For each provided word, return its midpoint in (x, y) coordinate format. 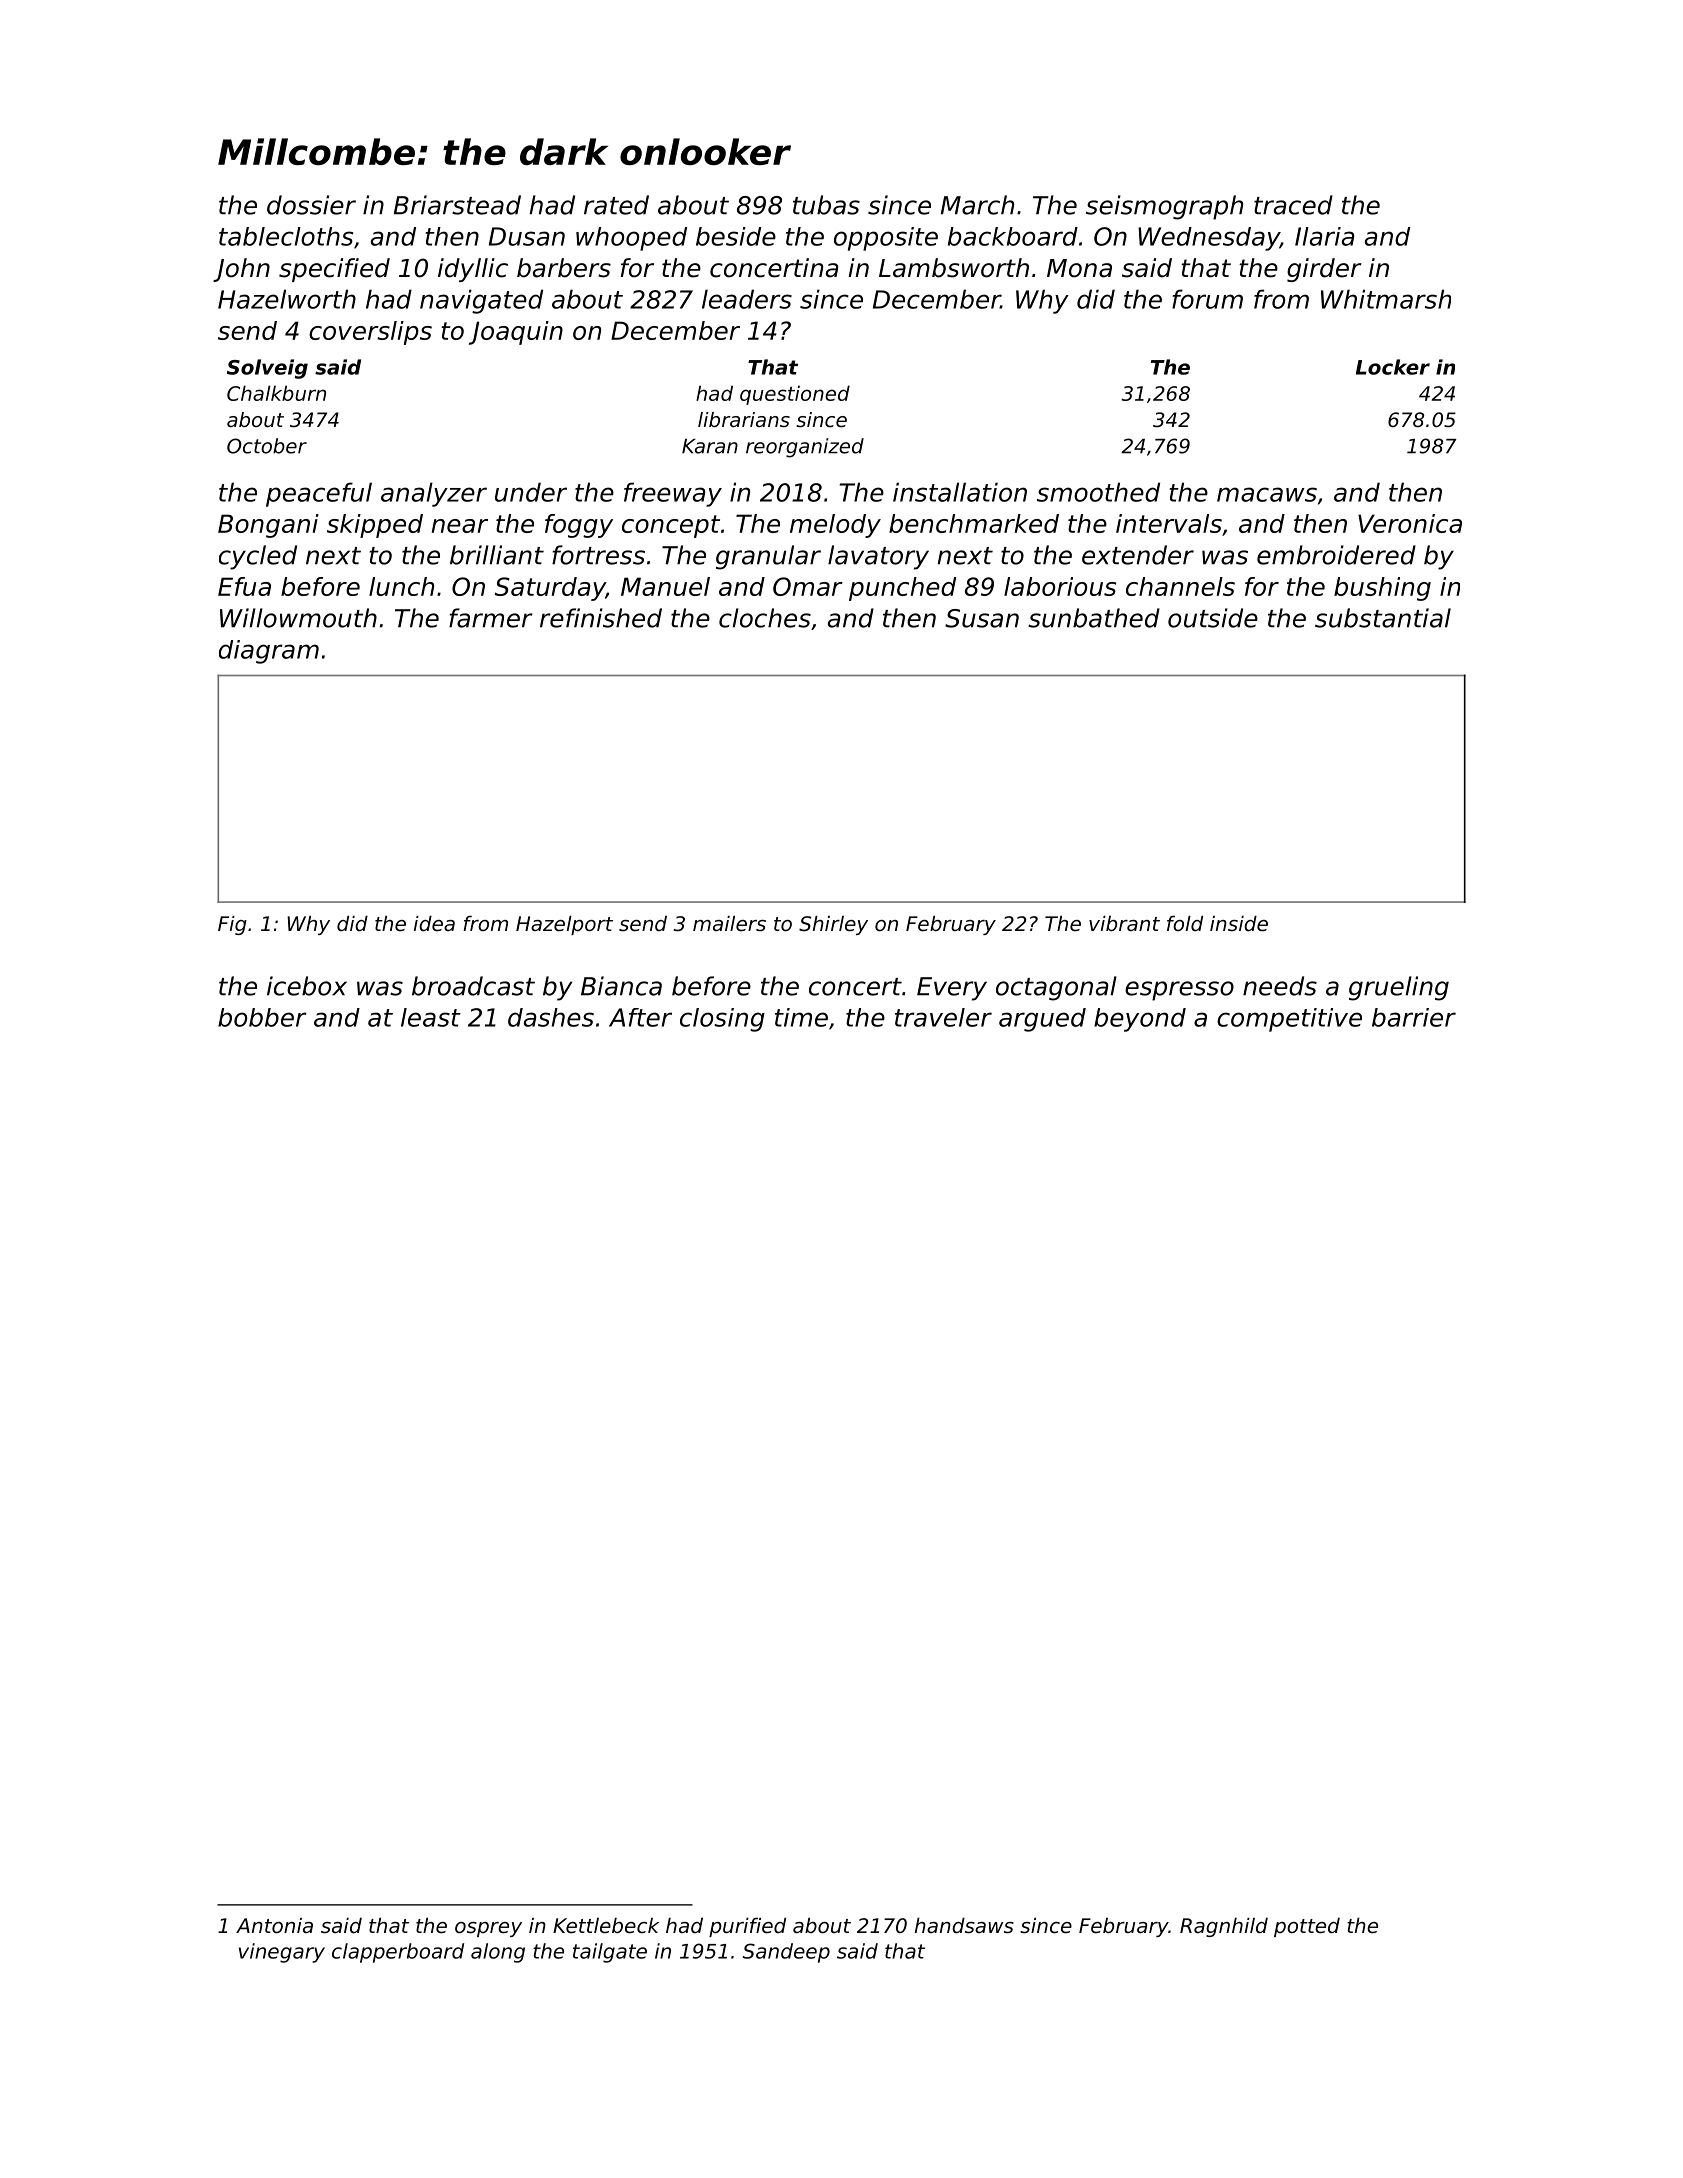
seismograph (1164, 207)
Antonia (274, 1926)
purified (747, 1927)
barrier (1414, 1017)
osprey (488, 1929)
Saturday (550, 589)
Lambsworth (954, 268)
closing (722, 1020)
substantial (1383, 618)
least (431, 1017)
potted (1307, 1927)
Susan (982, 618)
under (531, 492)
